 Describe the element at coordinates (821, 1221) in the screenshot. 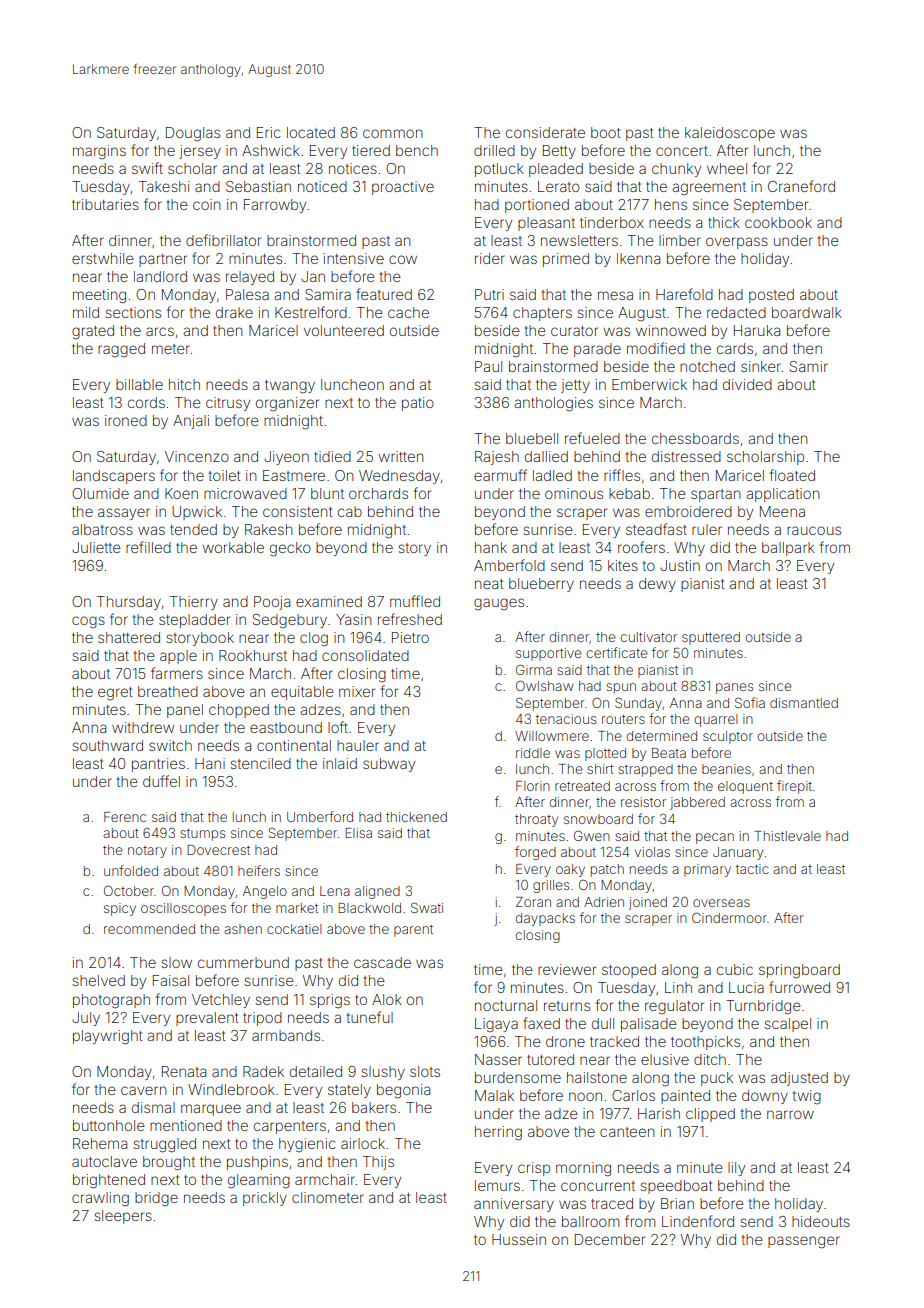

I see `hideouts` at that location.
